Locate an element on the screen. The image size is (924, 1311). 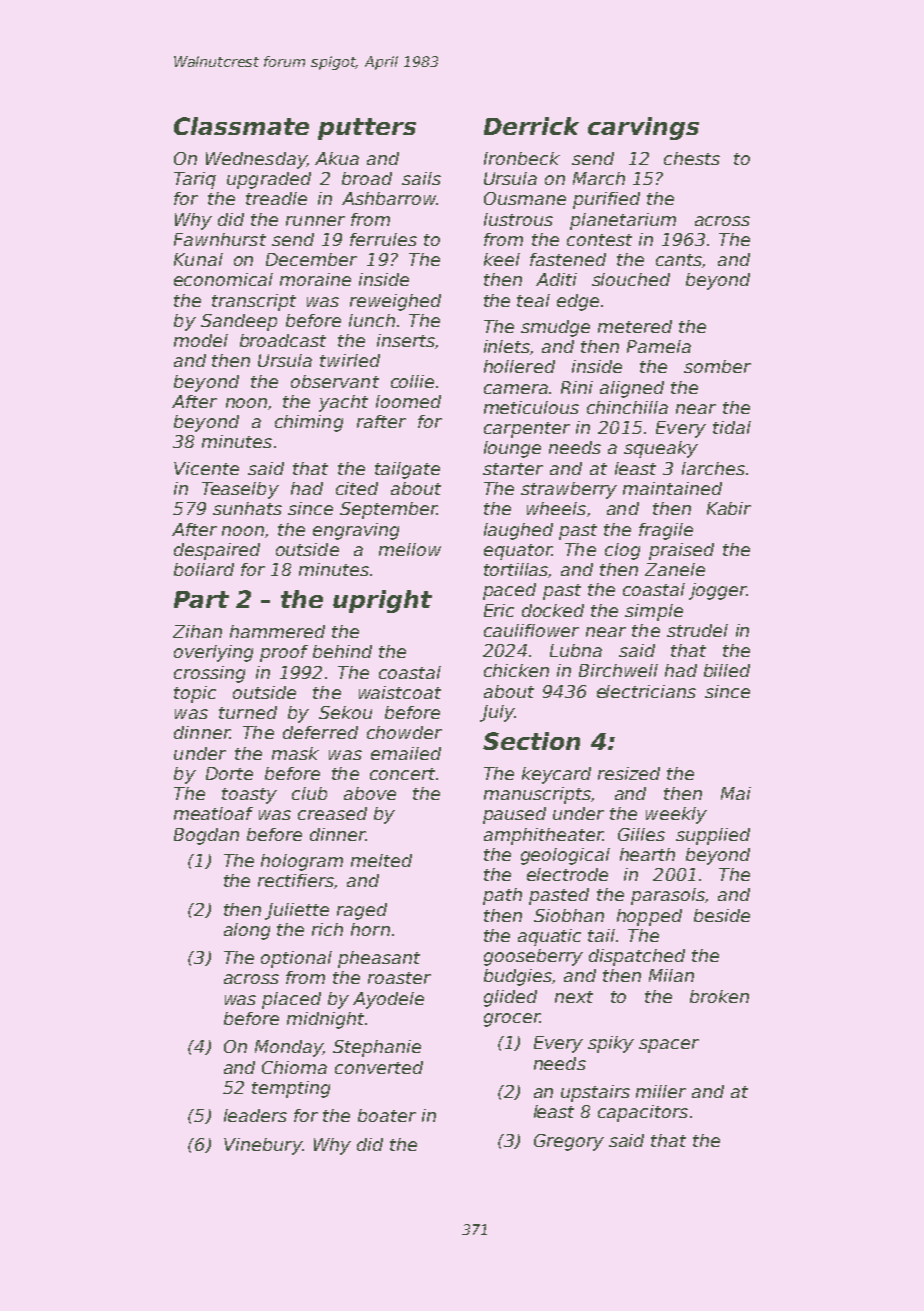
Classmate is located at coordinates (241, 126).
